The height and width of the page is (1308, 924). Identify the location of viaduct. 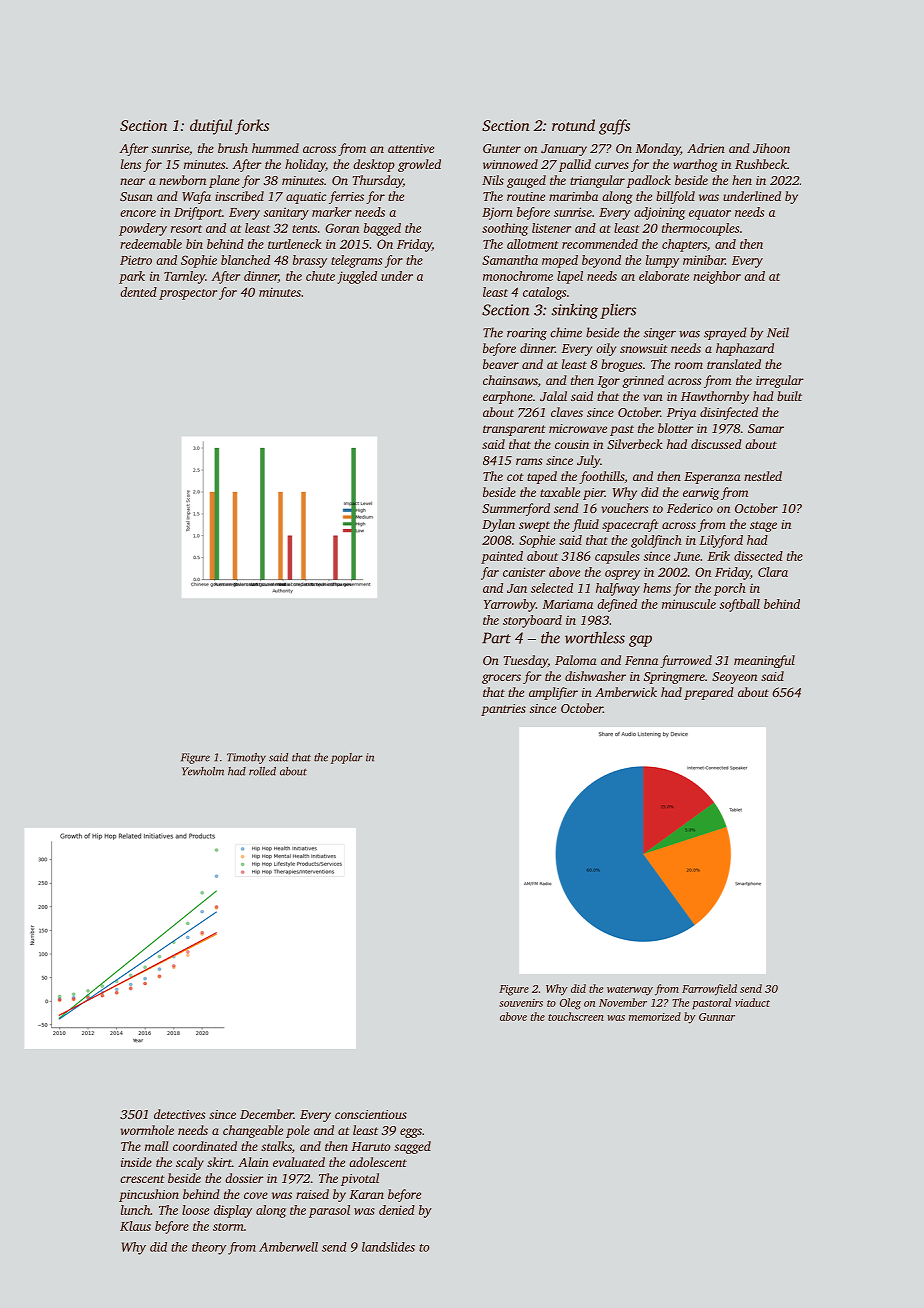
(752, 1002).
